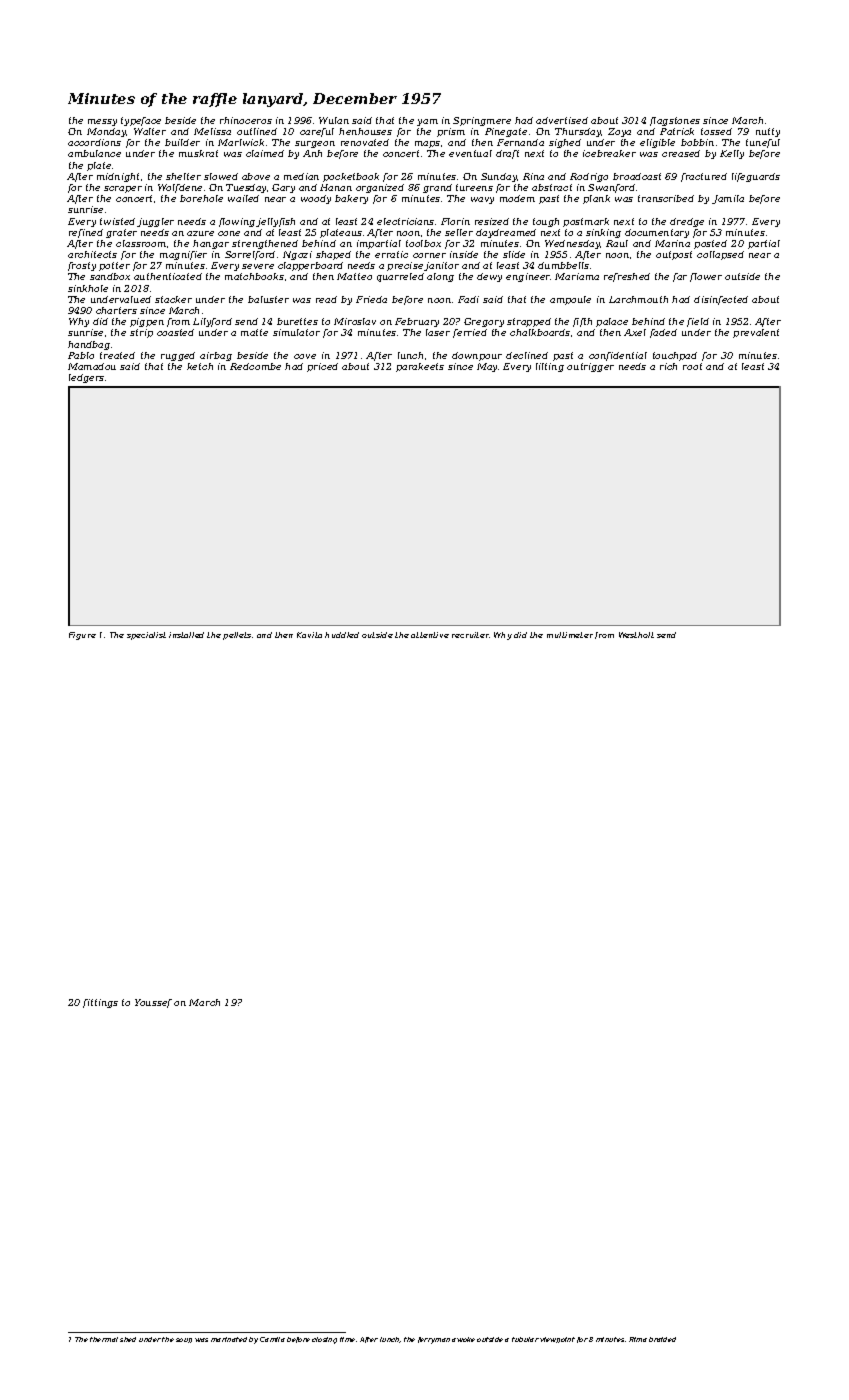 This screenshot has height=1400, width=849. Describe the element at coordinates (430, 635) in the screenshot. I see `attentive` at that location.
